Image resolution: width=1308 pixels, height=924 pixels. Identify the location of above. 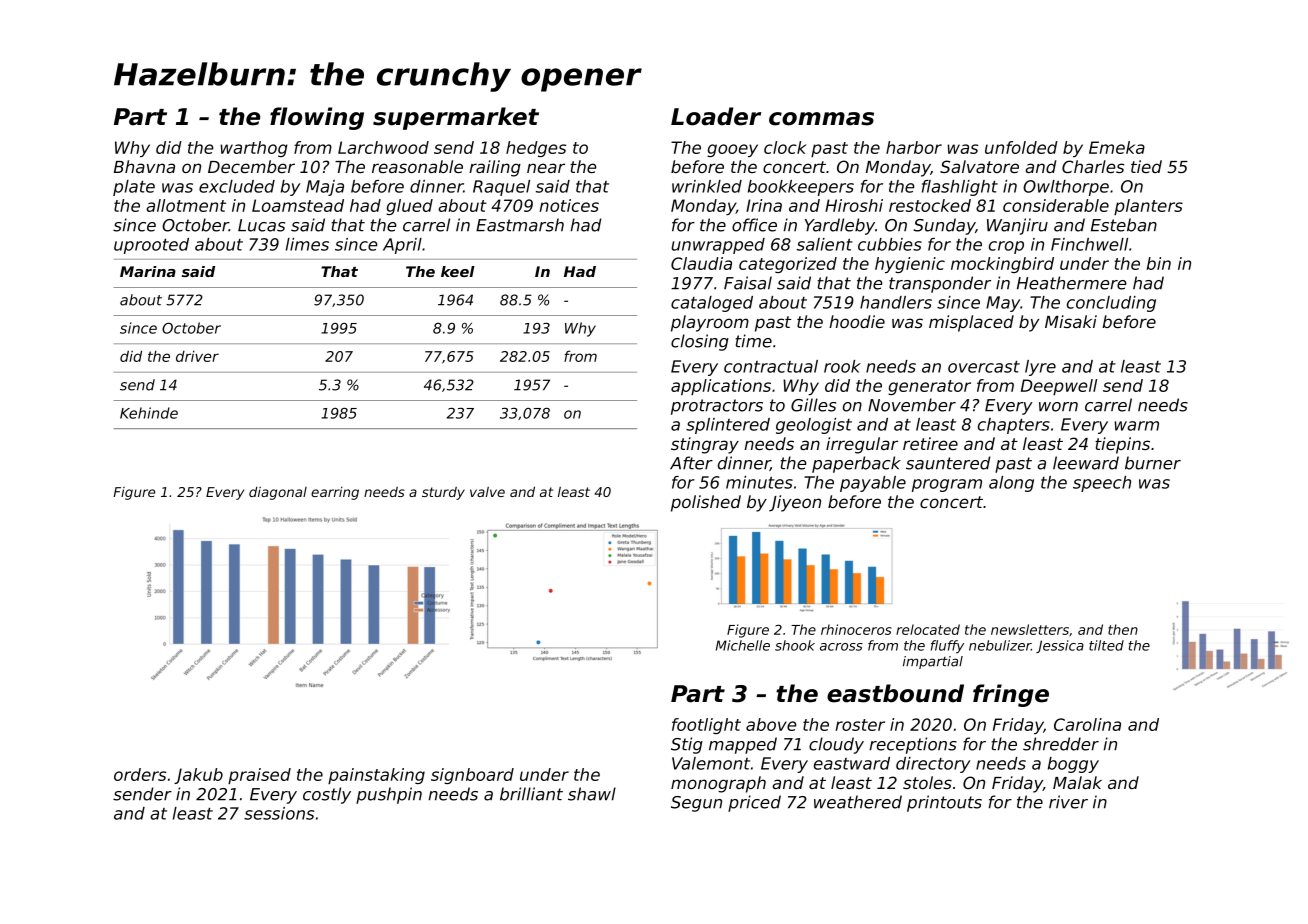
(771, 724).
